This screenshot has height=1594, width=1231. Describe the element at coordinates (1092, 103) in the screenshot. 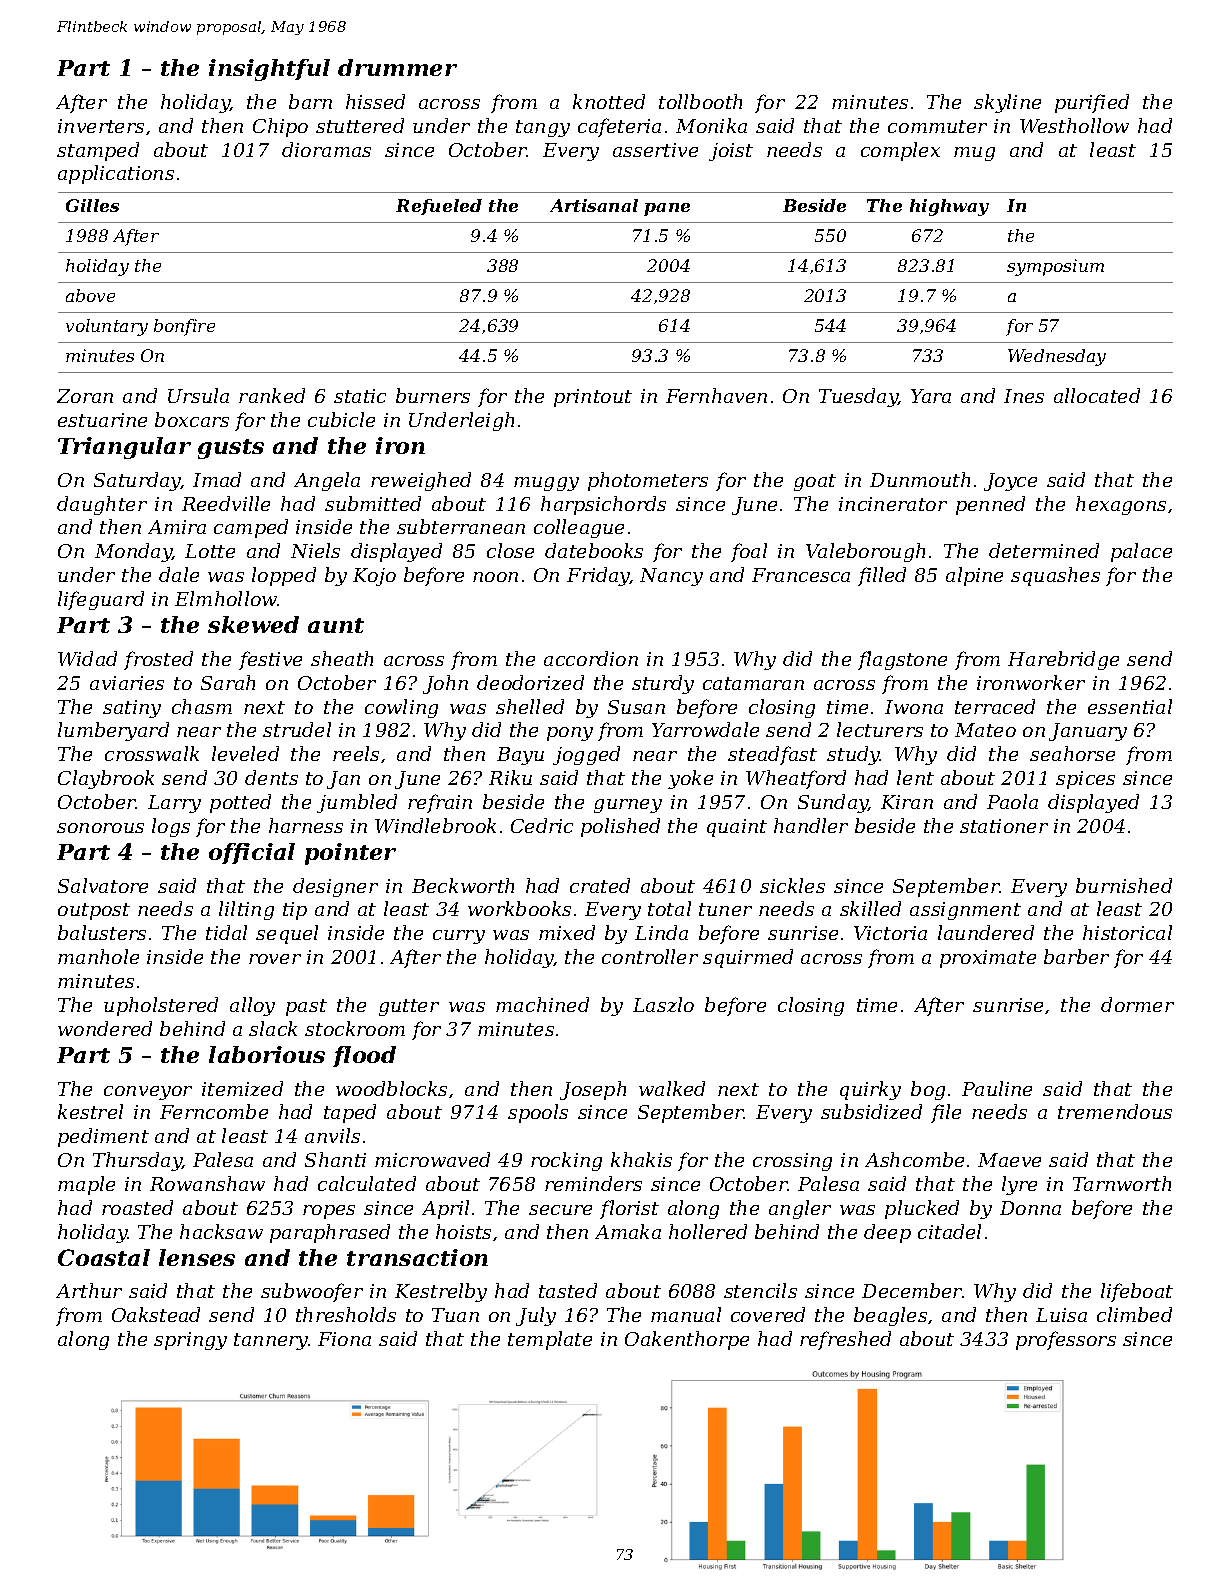

I see `purified` at that location.
